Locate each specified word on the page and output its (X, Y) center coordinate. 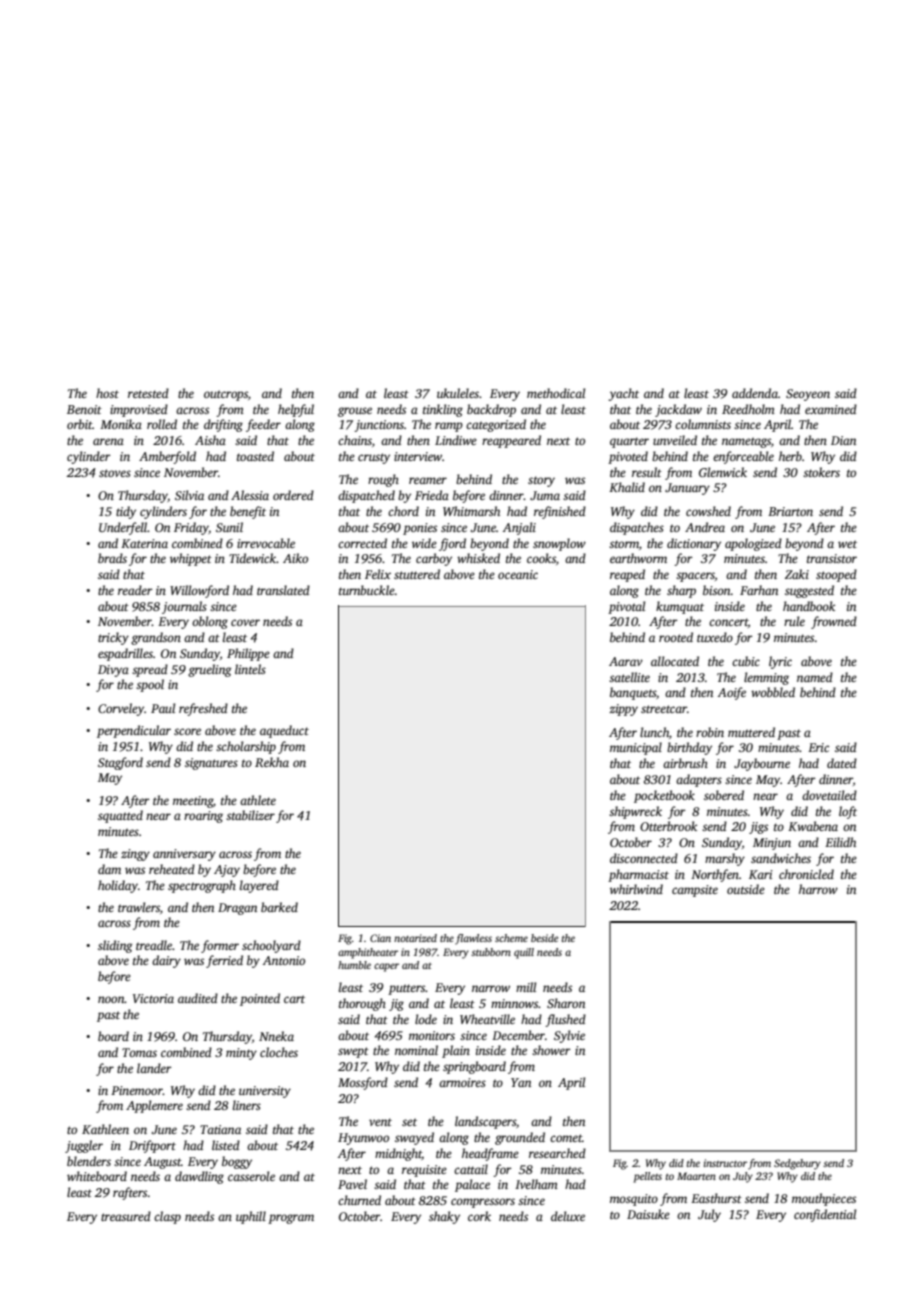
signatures (211, 764)
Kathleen (105, 1129)
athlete (258, 800)
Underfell (123, 528)
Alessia (250, 495)
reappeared (511, 441)
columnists (703, 424)
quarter (629, 442)
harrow (818, 889)
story (541, 481)
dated (842, 763)
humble (354, 965)
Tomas (139, 1052)
